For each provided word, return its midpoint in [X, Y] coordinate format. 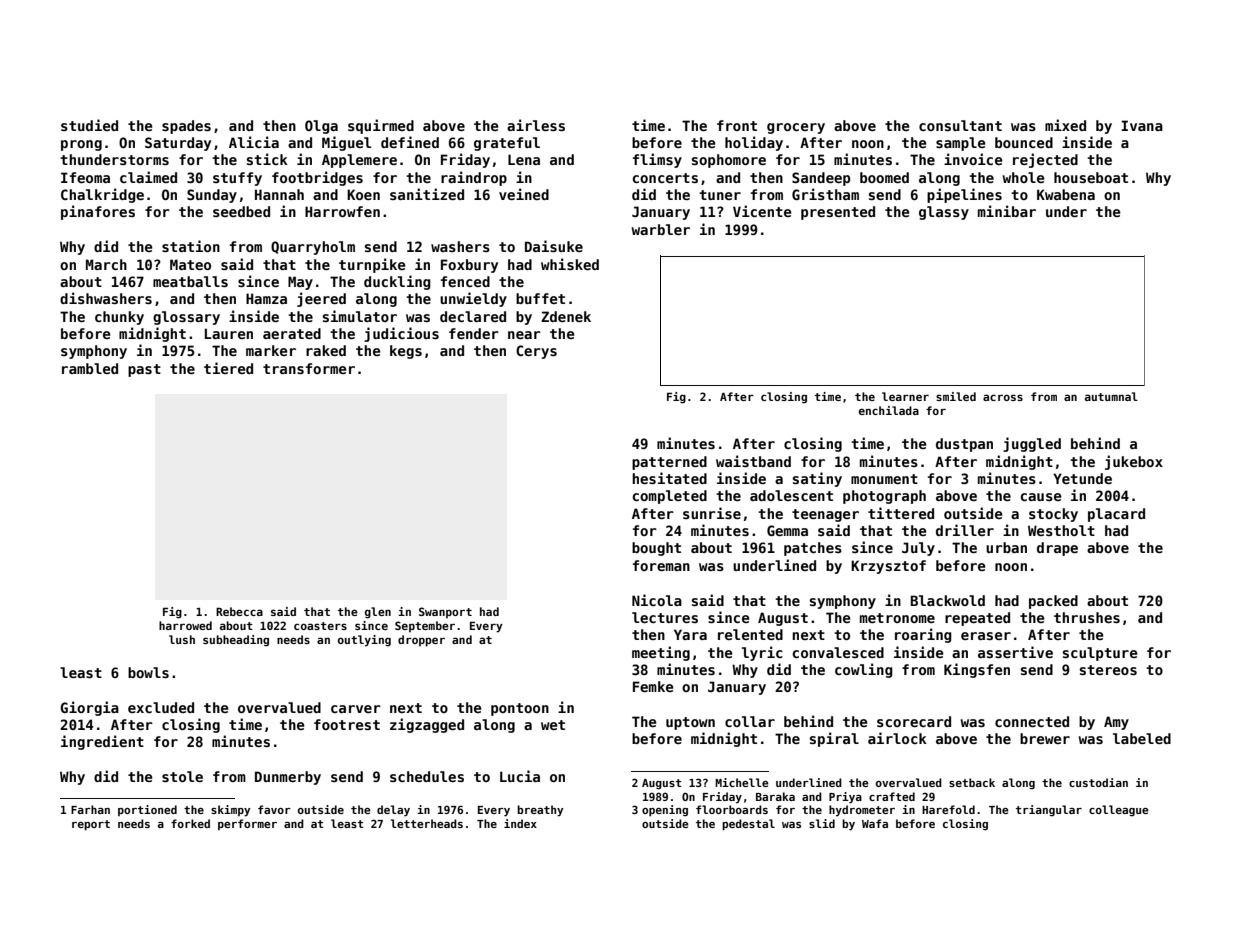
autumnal [1111, 396]
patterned [669, 463]
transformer [309, 368]
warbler [661, 229]
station [191, 246]
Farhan [90, 809]
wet [553, 725]
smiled [956, 396]
